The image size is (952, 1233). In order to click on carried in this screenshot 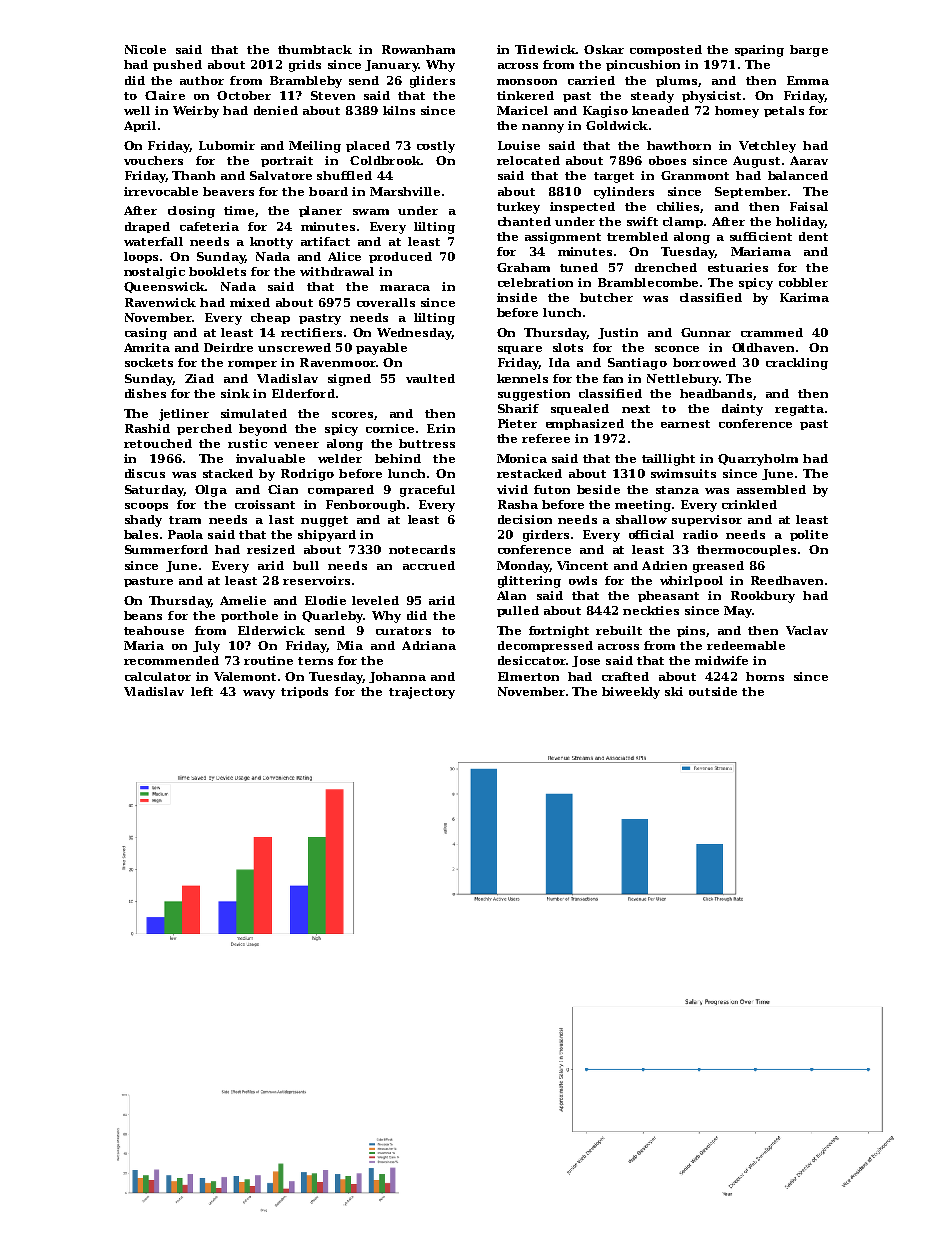, I will do `click(591, 80)`.
